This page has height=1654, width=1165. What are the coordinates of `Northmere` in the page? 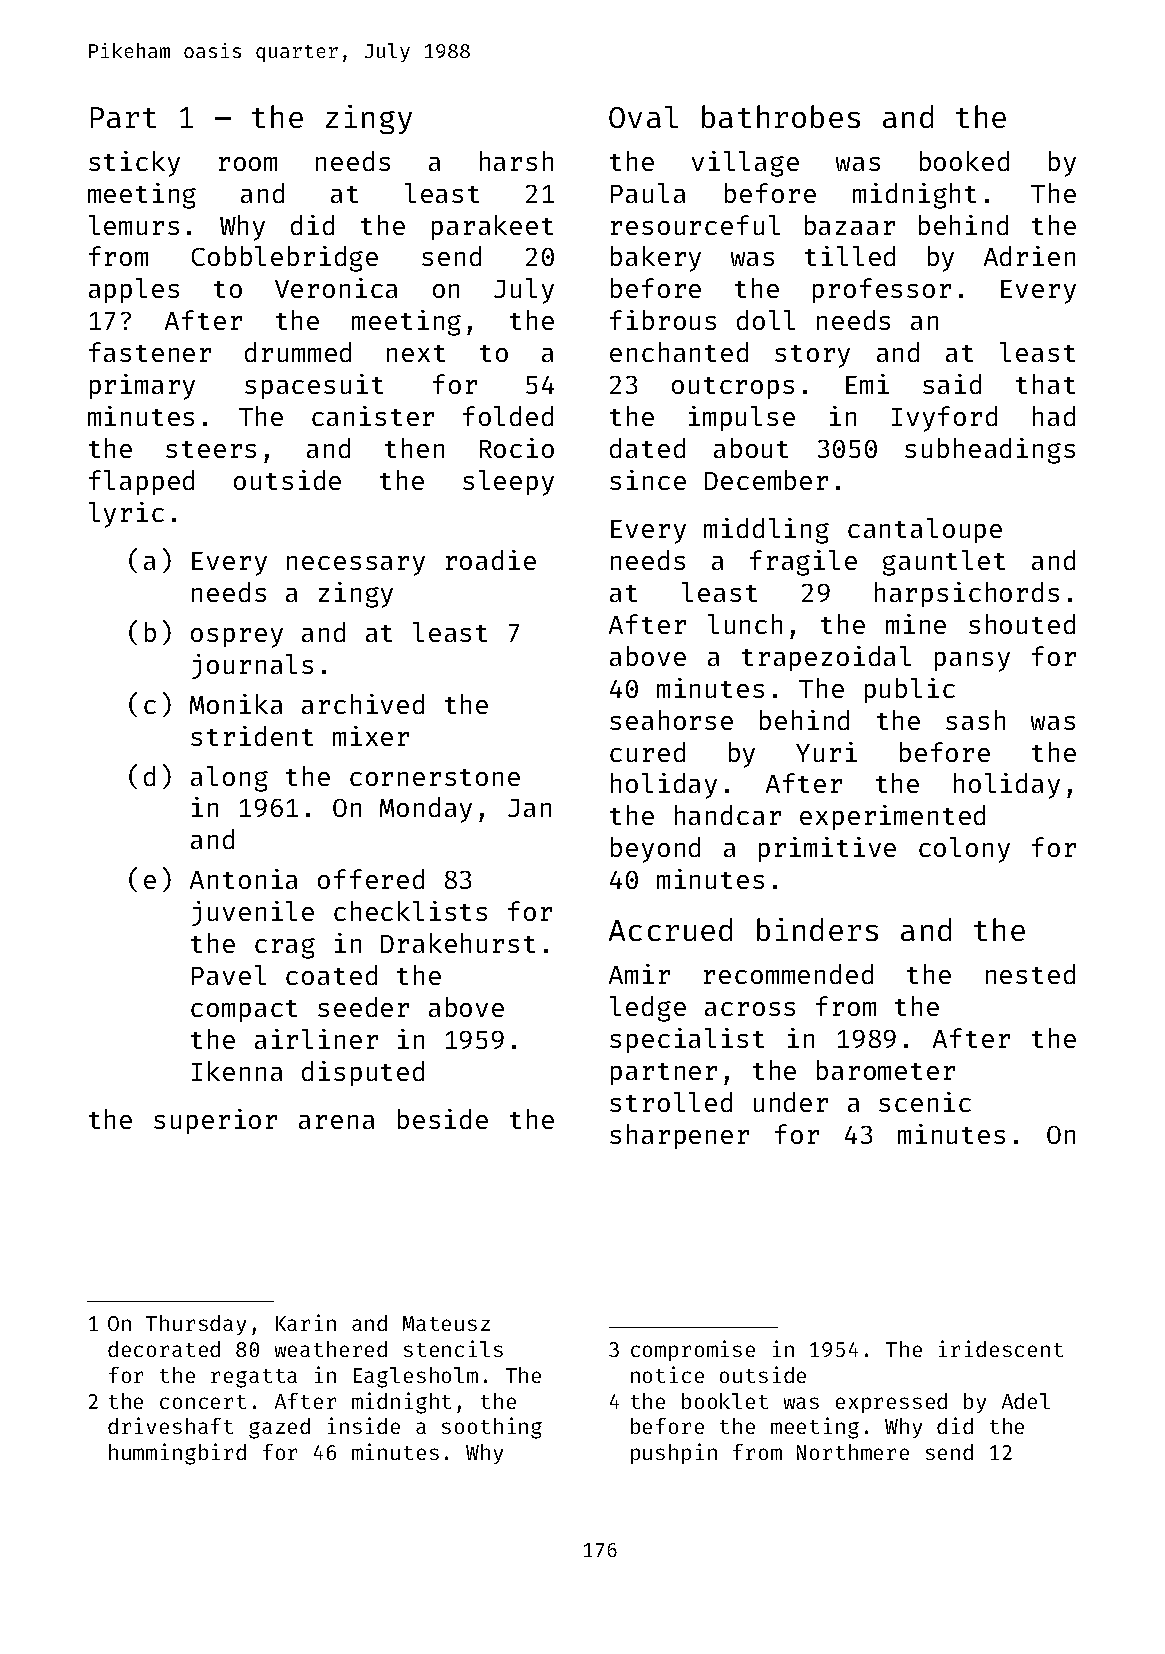 It's located at (853, 1452).
